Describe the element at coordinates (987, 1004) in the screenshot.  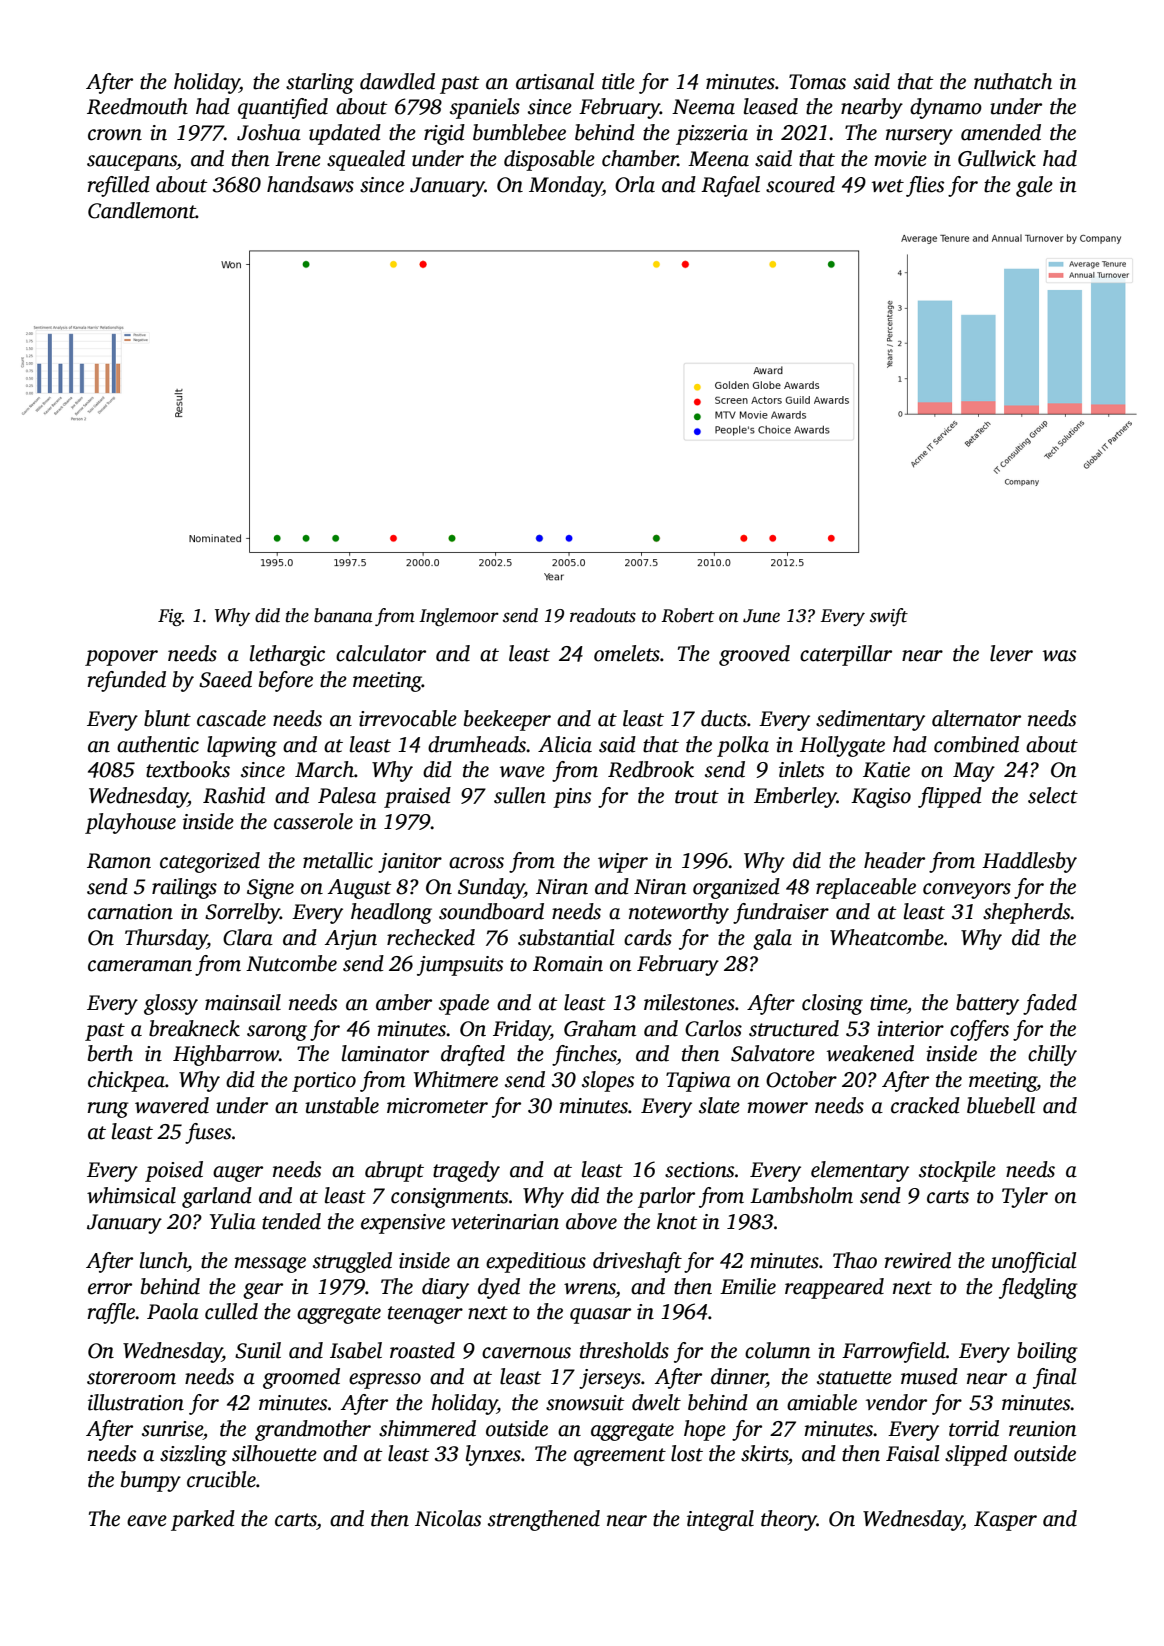
I see `battery` at that location.
